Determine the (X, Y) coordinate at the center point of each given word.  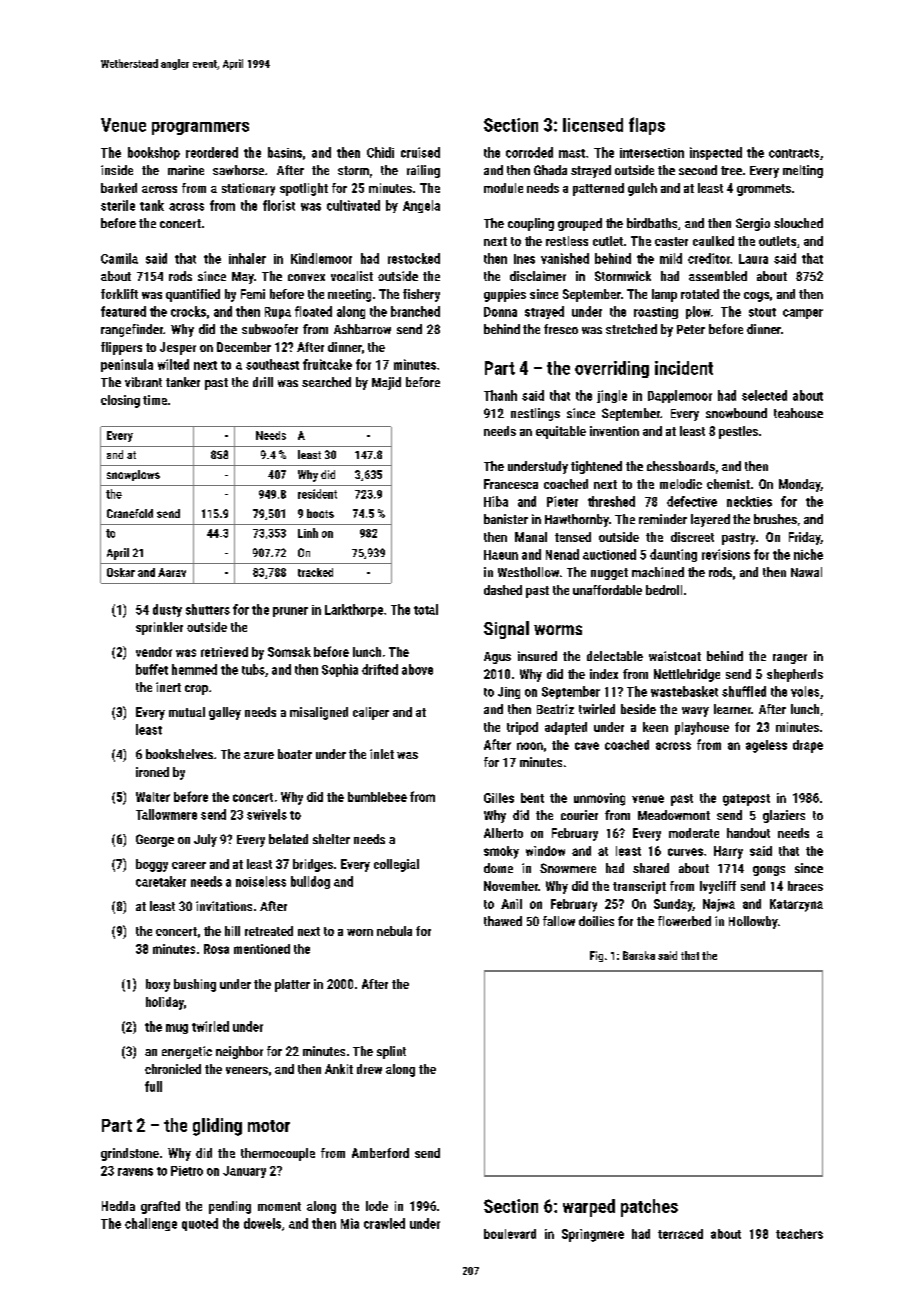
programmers (200, 128)
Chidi (380, 152)
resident (317, 494)
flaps (647, 126)
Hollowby (753, 922)
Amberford (380, 1153)
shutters (208, 609)
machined (658, 572)
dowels (262, 1223)
